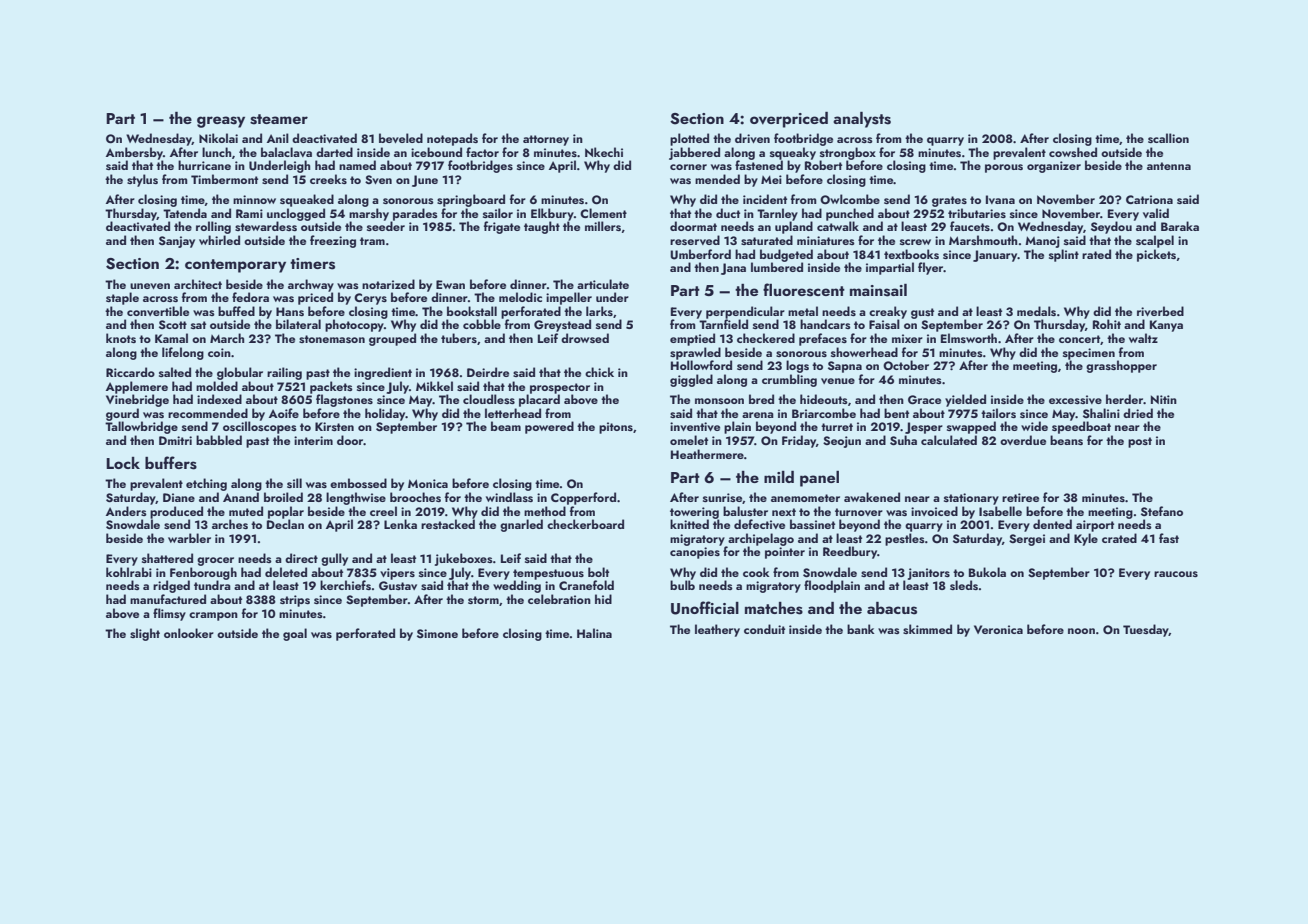  I want to click on notepads, so click(452, 139).
